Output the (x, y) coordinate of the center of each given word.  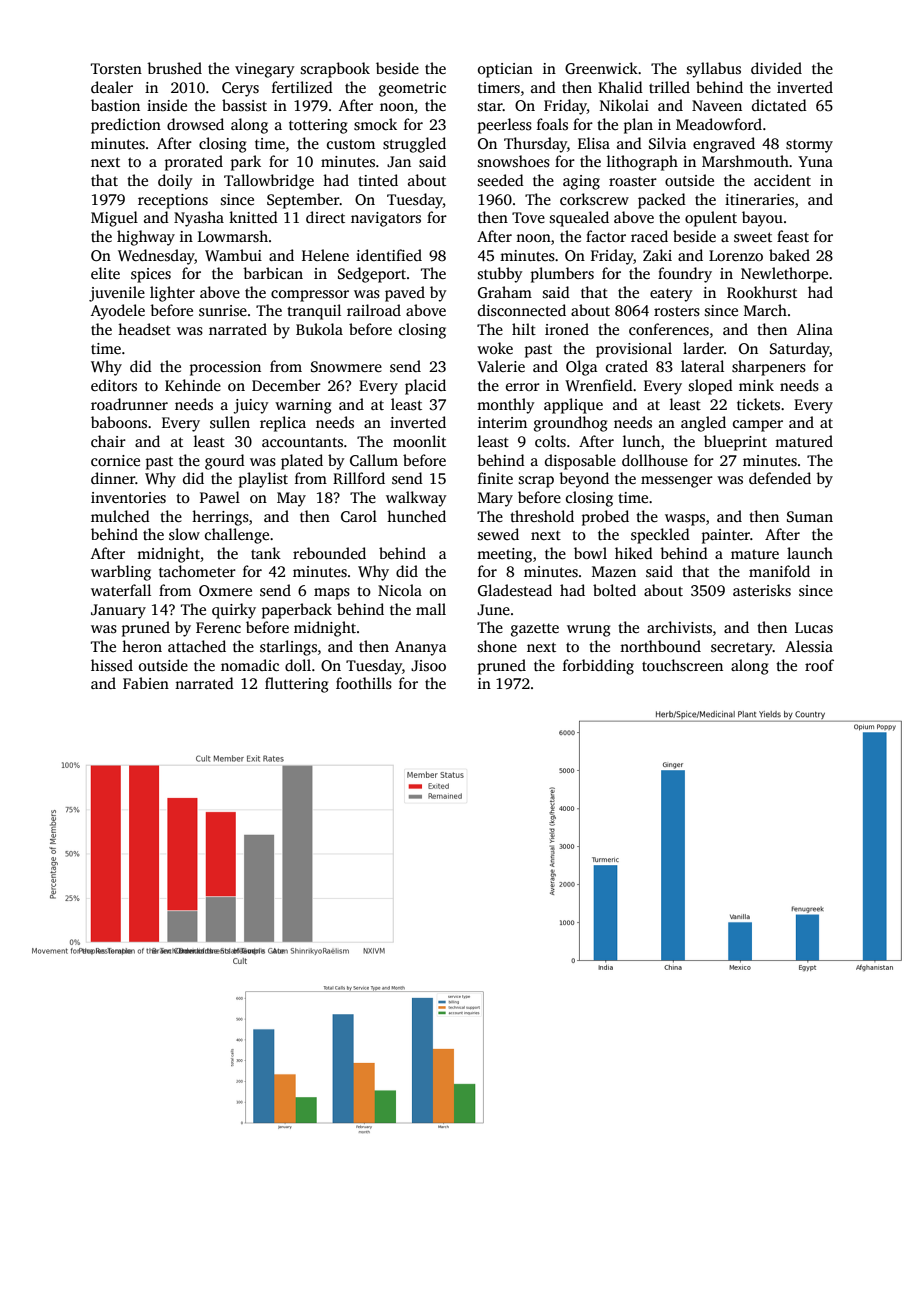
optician (505, 70)
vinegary (265, 70)
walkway (416, 499)
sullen (230, 422)
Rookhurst (762, 292)
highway (146, 238)
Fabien (146, 683)
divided (776, 68)
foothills (364, 683)
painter (726, 536)
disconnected (522, 310)
